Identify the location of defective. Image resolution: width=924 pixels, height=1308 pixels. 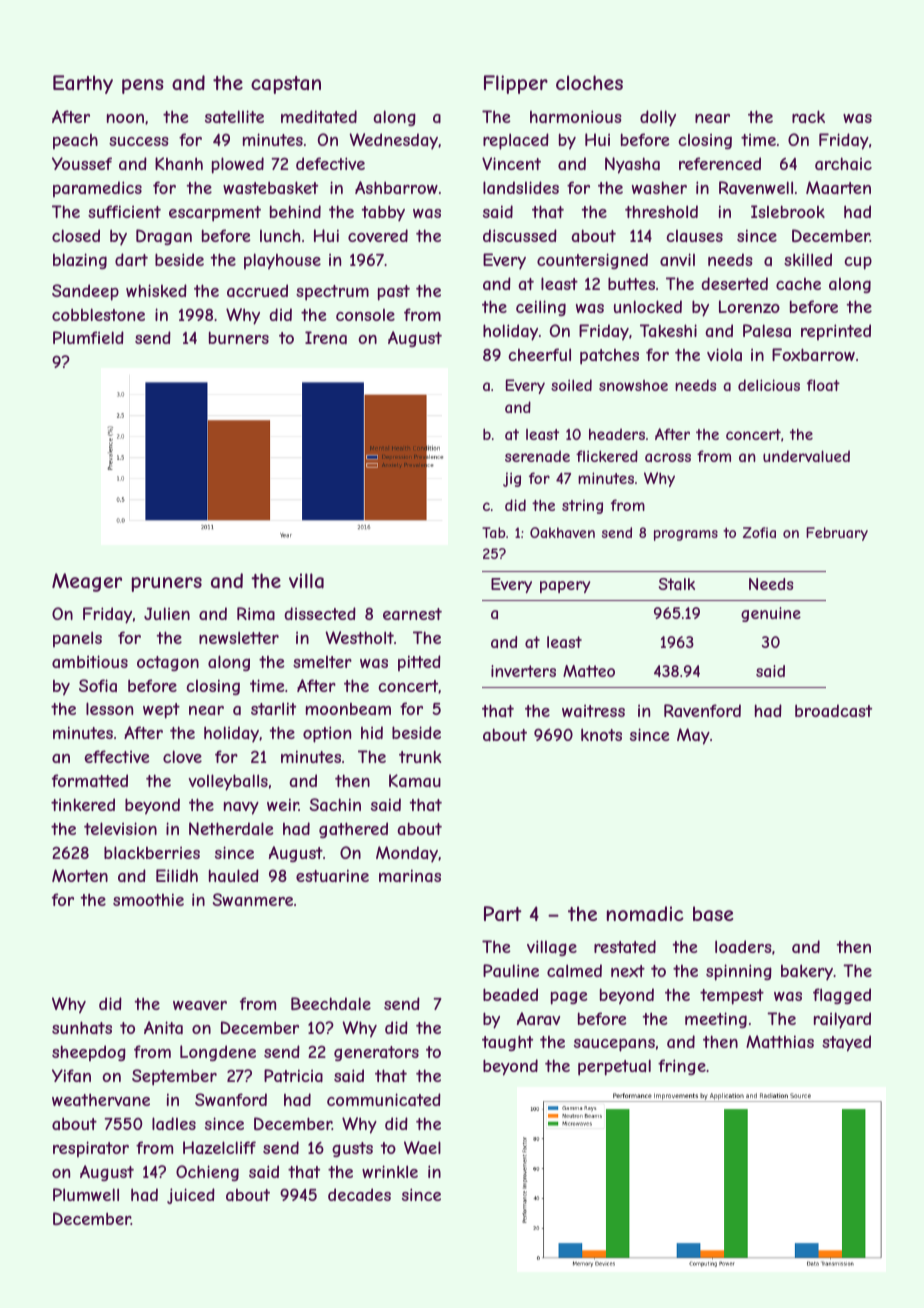
(330, 163).
